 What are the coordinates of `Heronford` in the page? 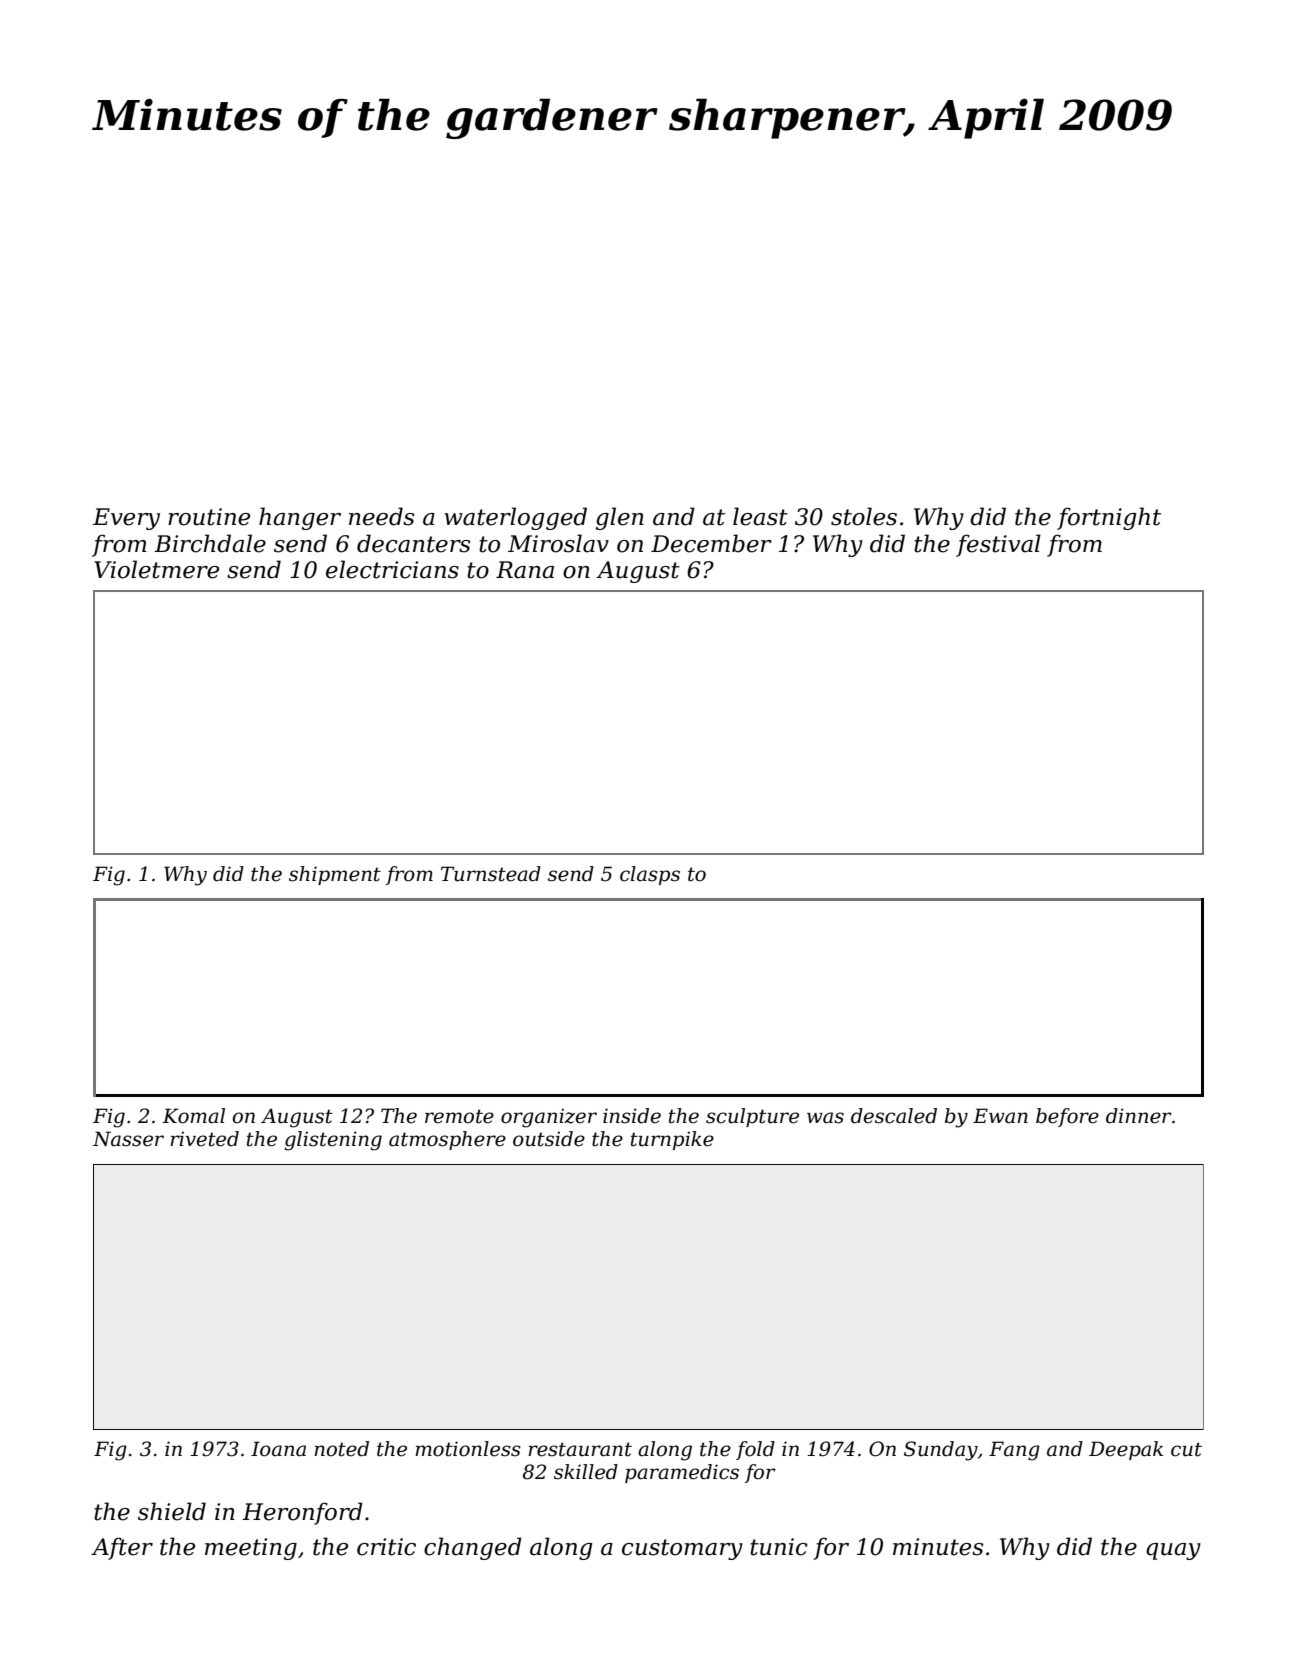 It's located at (302, 1513).
